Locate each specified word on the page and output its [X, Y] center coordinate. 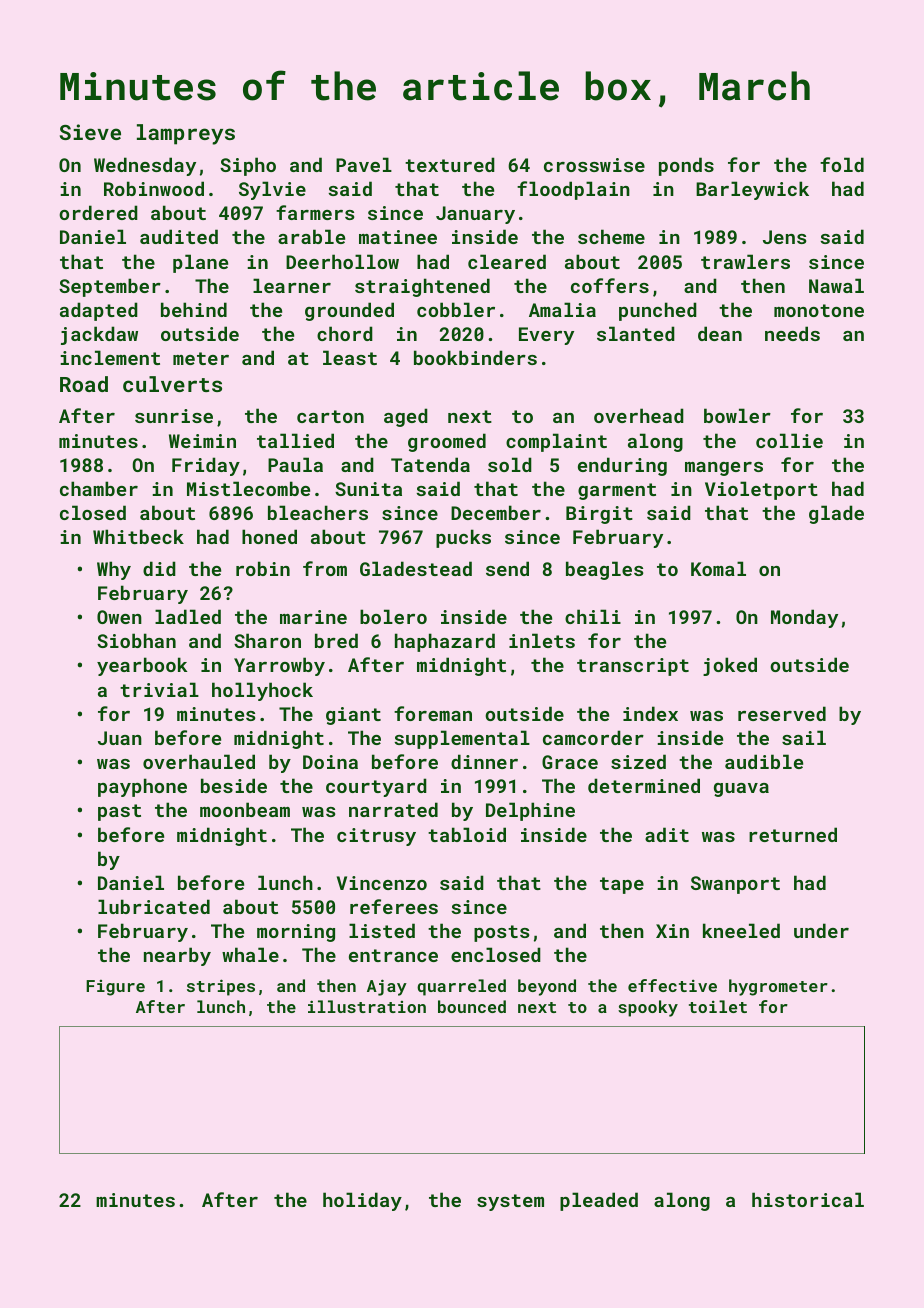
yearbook [142, 666]
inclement [110, 357]
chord [345, 333]
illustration [367, 1006]
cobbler [456, 309]
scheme [611, 236]
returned [793, 834]
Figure [115, 988]
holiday [362, 1201]
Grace [570, 762]
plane [200, 263]
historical [808, 1199]
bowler [737, 415]
